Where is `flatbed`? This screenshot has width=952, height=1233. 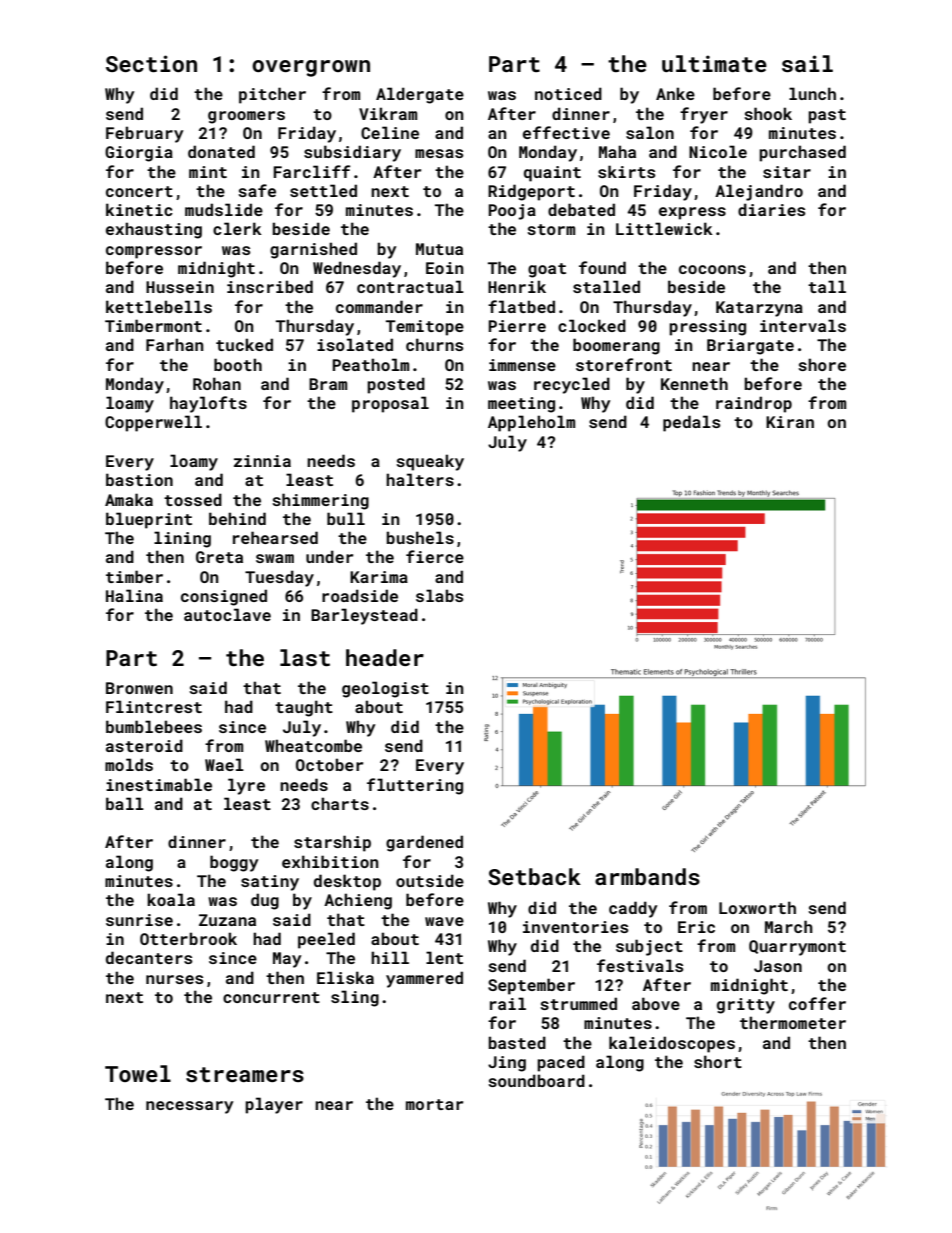 flatbed is located at coordinates (521, 306).
